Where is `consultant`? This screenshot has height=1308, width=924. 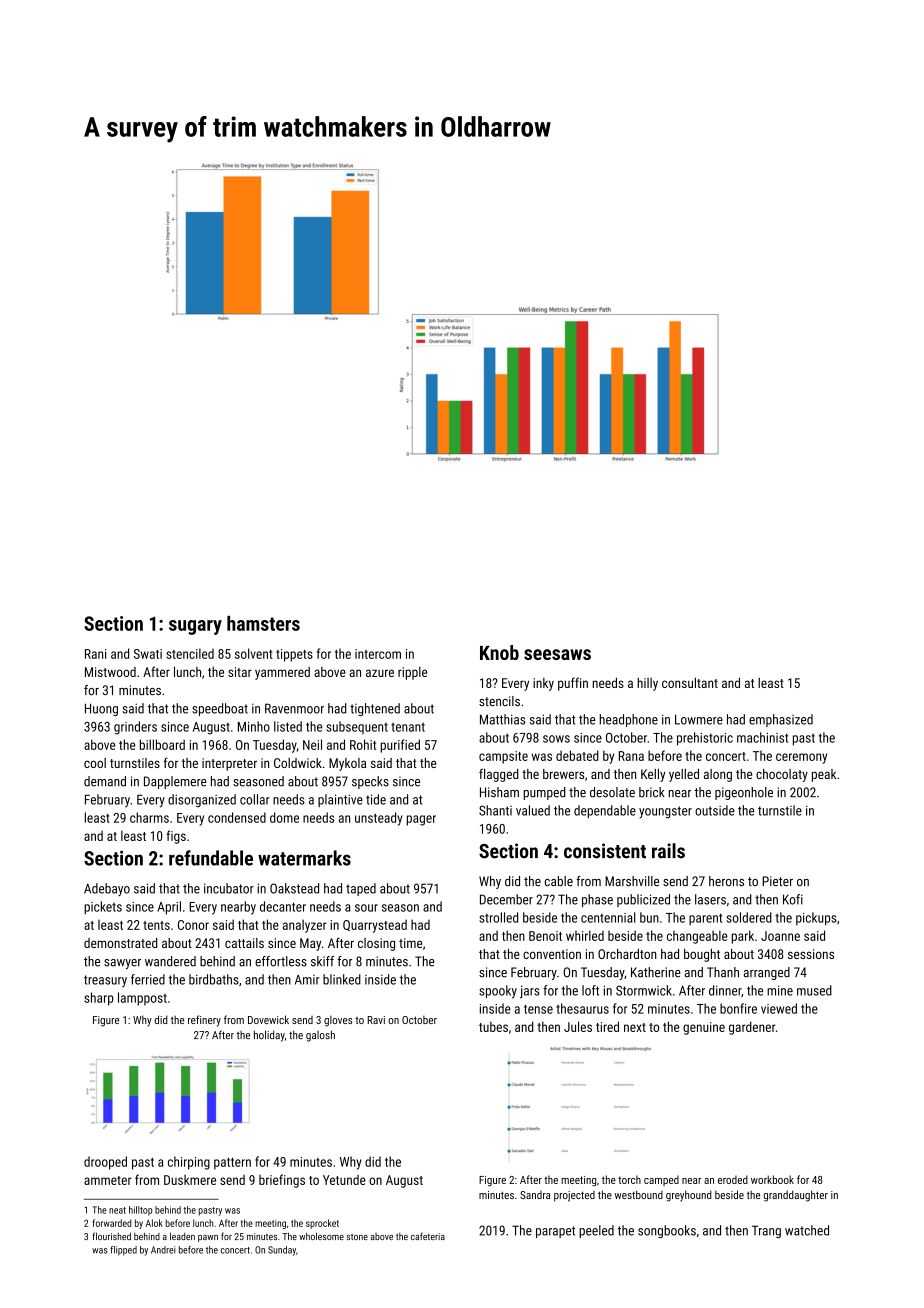
consultant is located at coordinates (690, 682).
